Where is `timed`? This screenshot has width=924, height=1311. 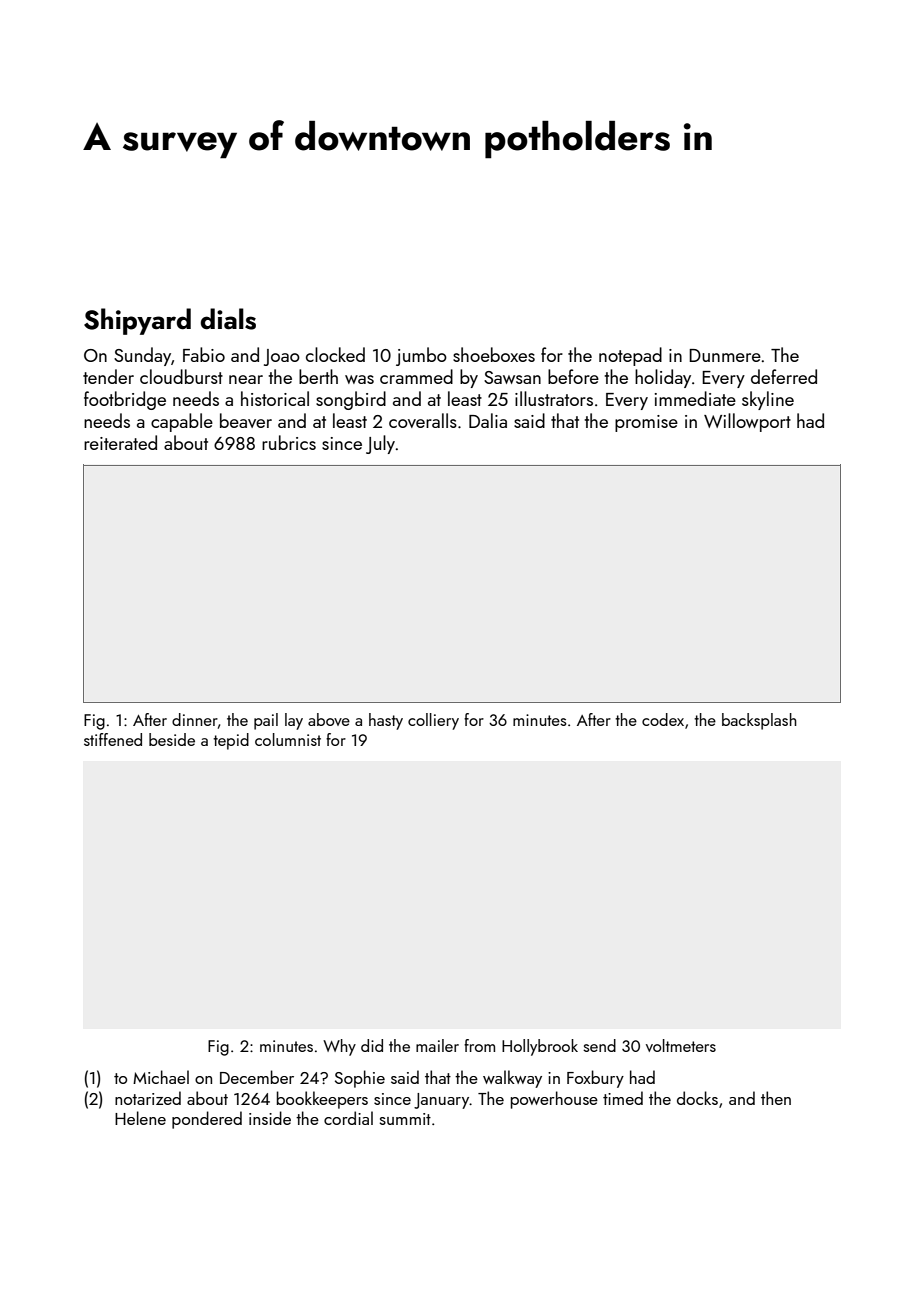
timed is located at coordinates (623, 1098).
